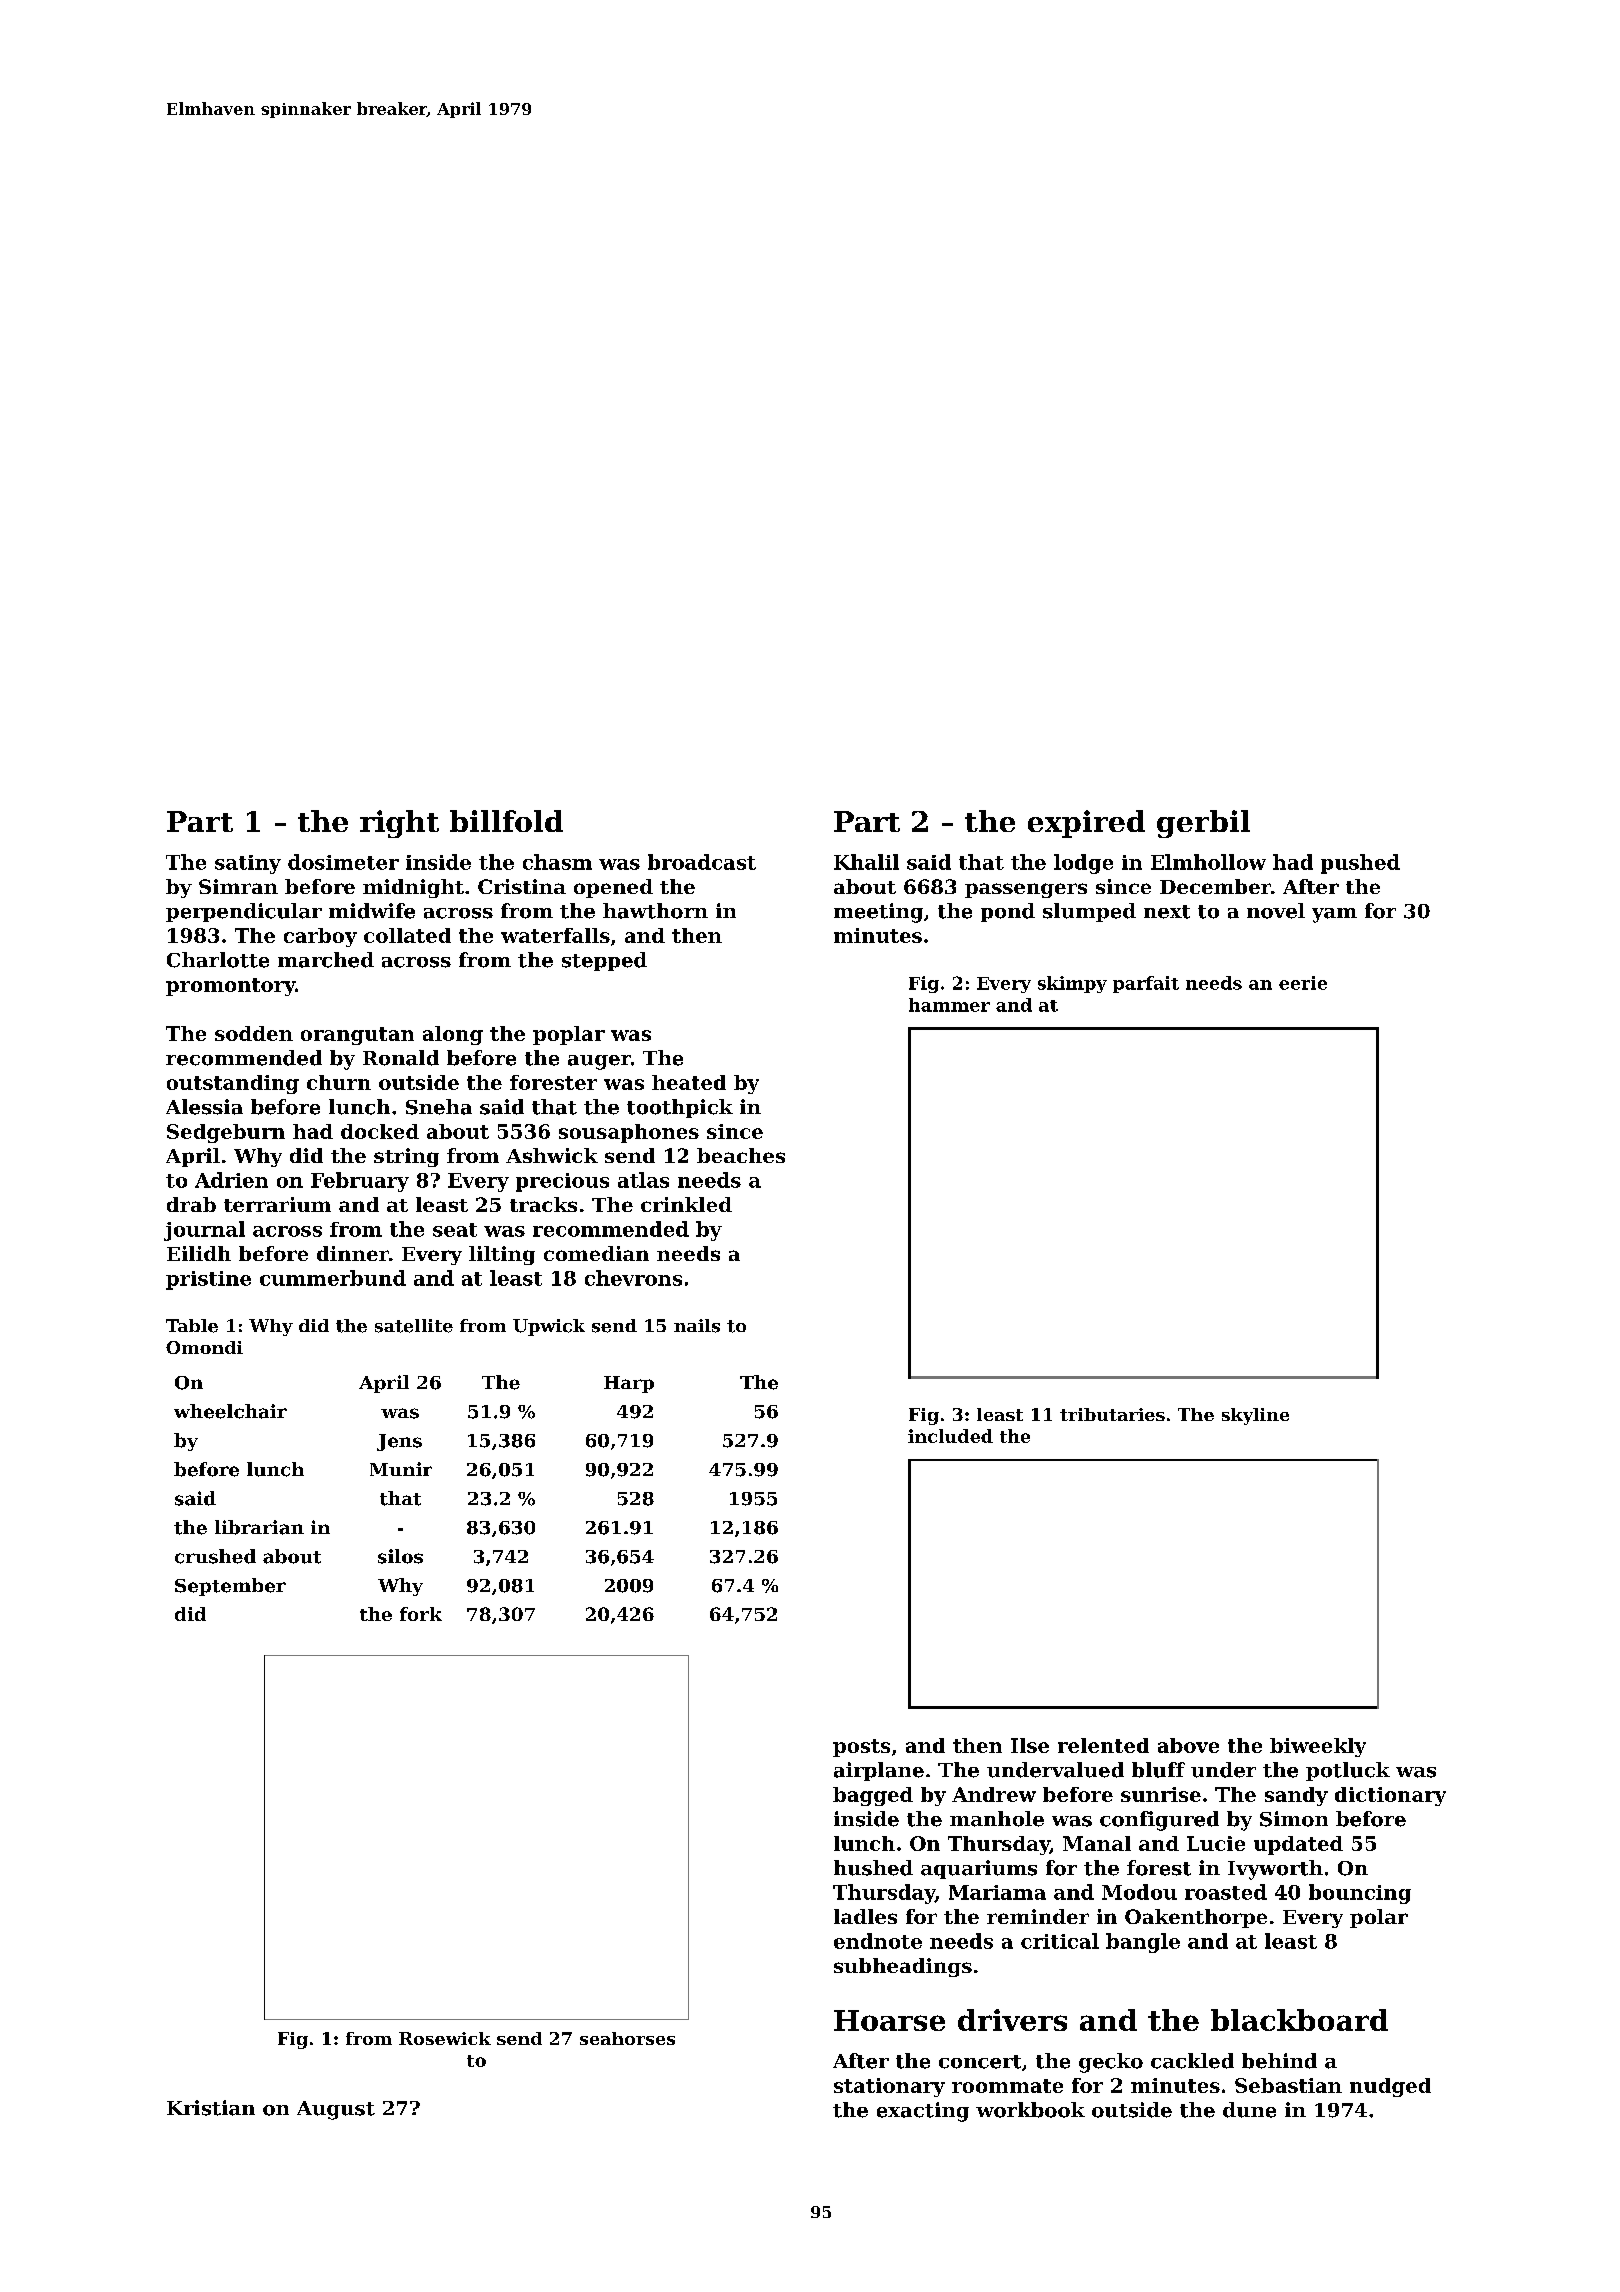 Image resolution: width=1620 pixels, height=2292 pixels. What do you see at coordinates (406, 1157) in the screenshot?
I see `string` at bounding box center [406, 1157].
